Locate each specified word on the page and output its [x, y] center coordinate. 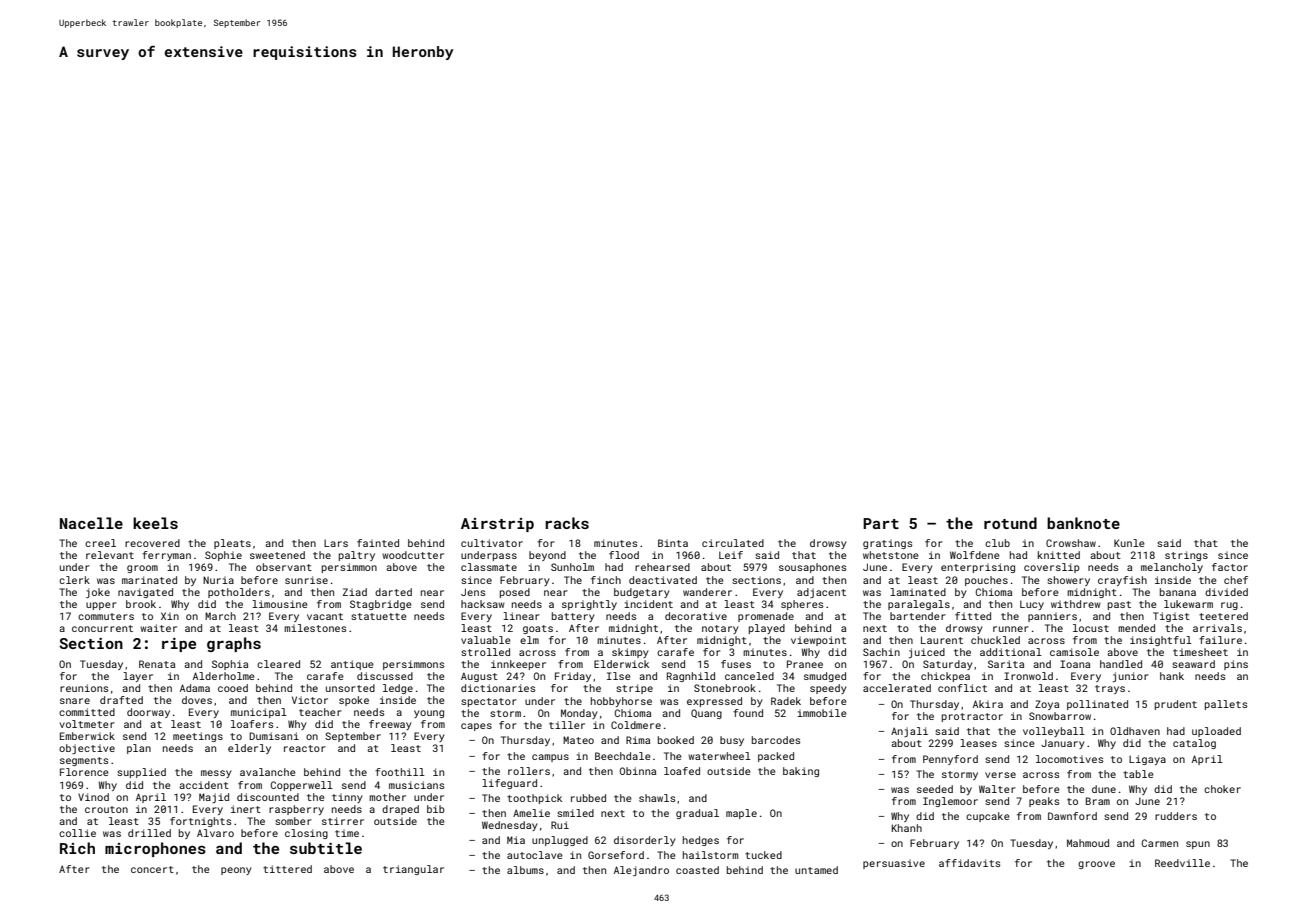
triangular [413, 870]
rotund [1010, 523]
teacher [320, 712]
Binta [673, 543]
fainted [378, 543]
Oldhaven [1135, 731]
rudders [1176, 816]
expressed [714, 702]
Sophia [230, 665]
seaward [1193, 664]
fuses [736, 664]
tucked [763, 855]
